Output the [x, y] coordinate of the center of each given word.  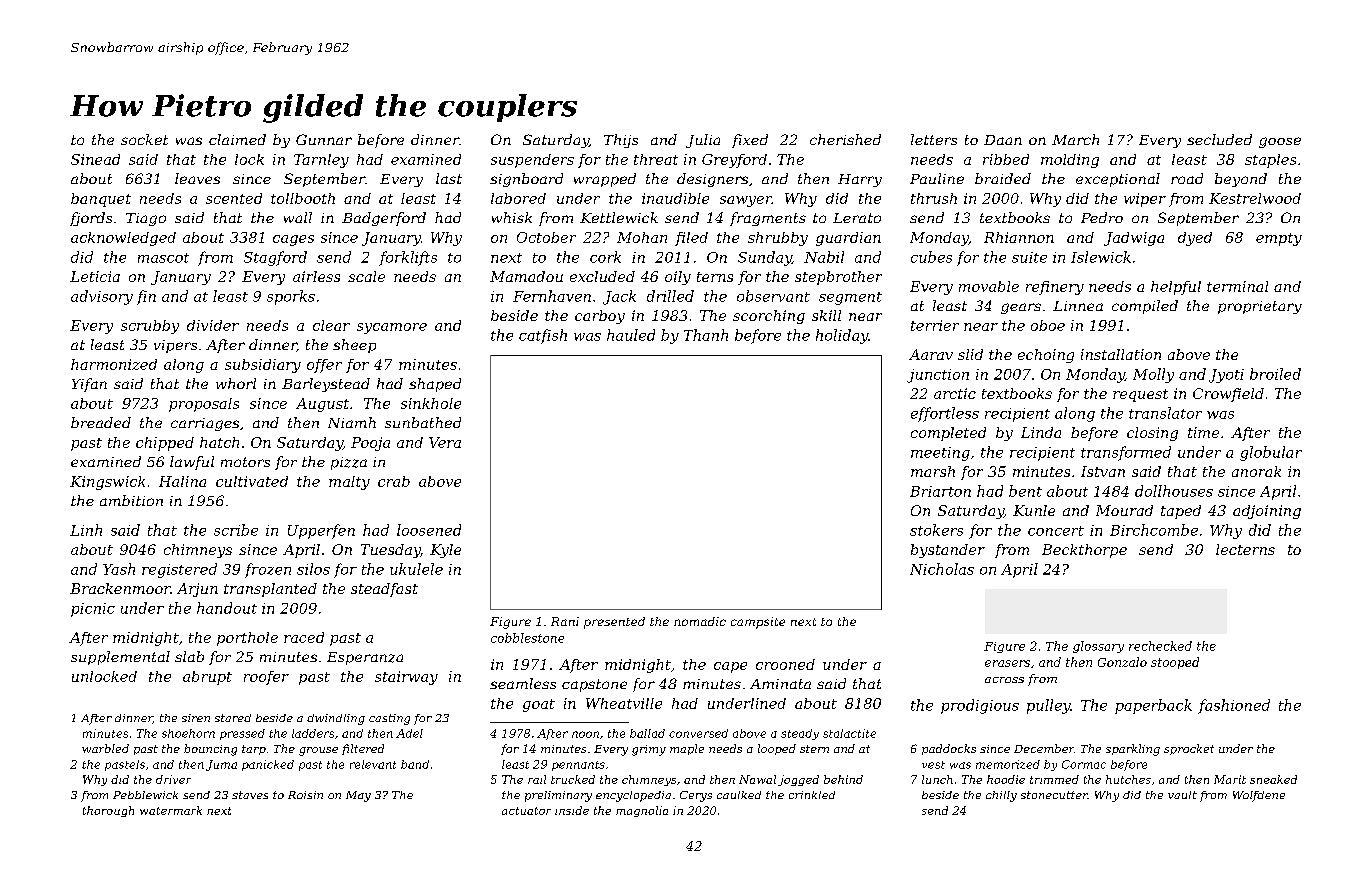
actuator [526, 811]
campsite [758, 623]
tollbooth [303, 198]
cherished [845, 139]
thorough [108, 811]
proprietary [1260, 307]
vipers [175, 346]
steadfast [384, 590]
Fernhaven [552, 296]
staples [1270, 161]
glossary [1098, 647]
